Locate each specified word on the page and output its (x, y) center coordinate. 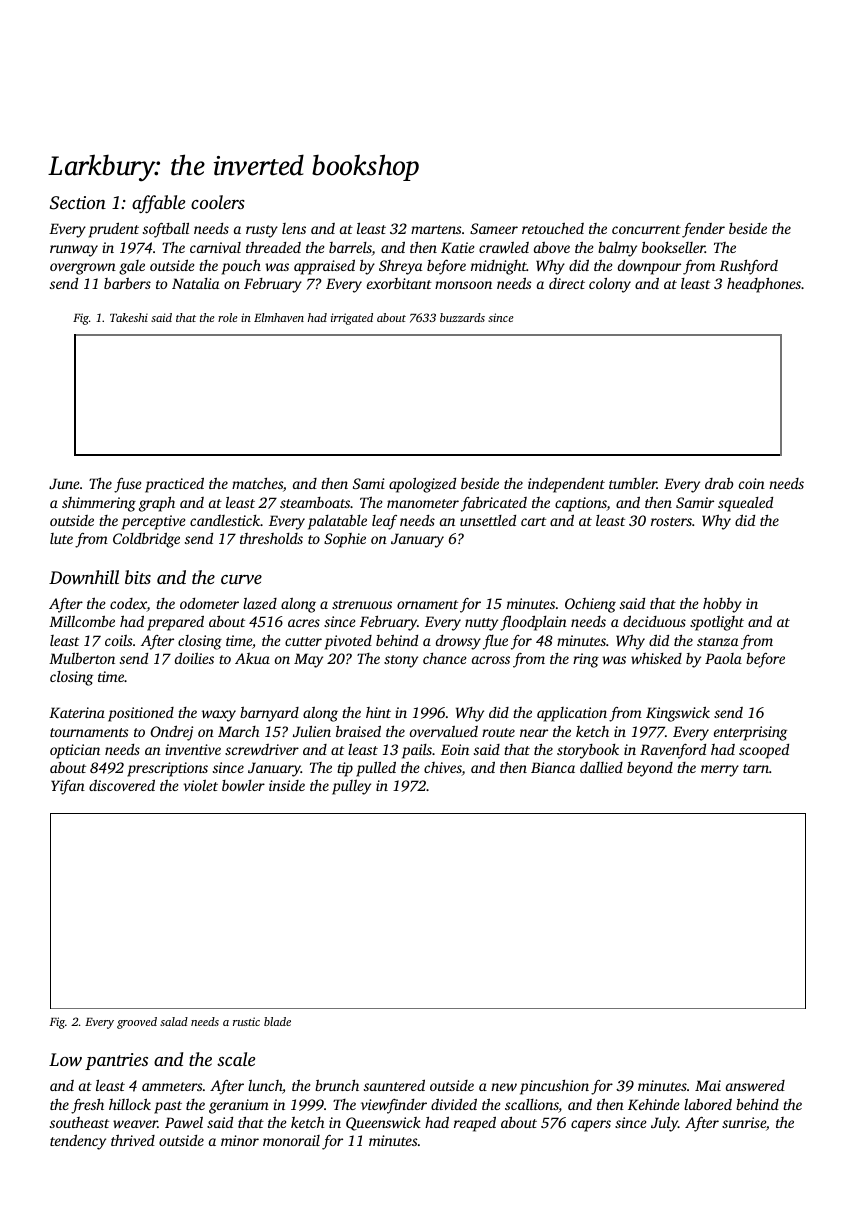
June (64, 483)
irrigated (352, 319)
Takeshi (129, 317)
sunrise (744, 1122)
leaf (384, 522)
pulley (351, 787)
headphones (764, 285)
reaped (475, 1124)
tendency (78, 1142)
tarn (756, 768)
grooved (137, 1023)
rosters (671, 521)
